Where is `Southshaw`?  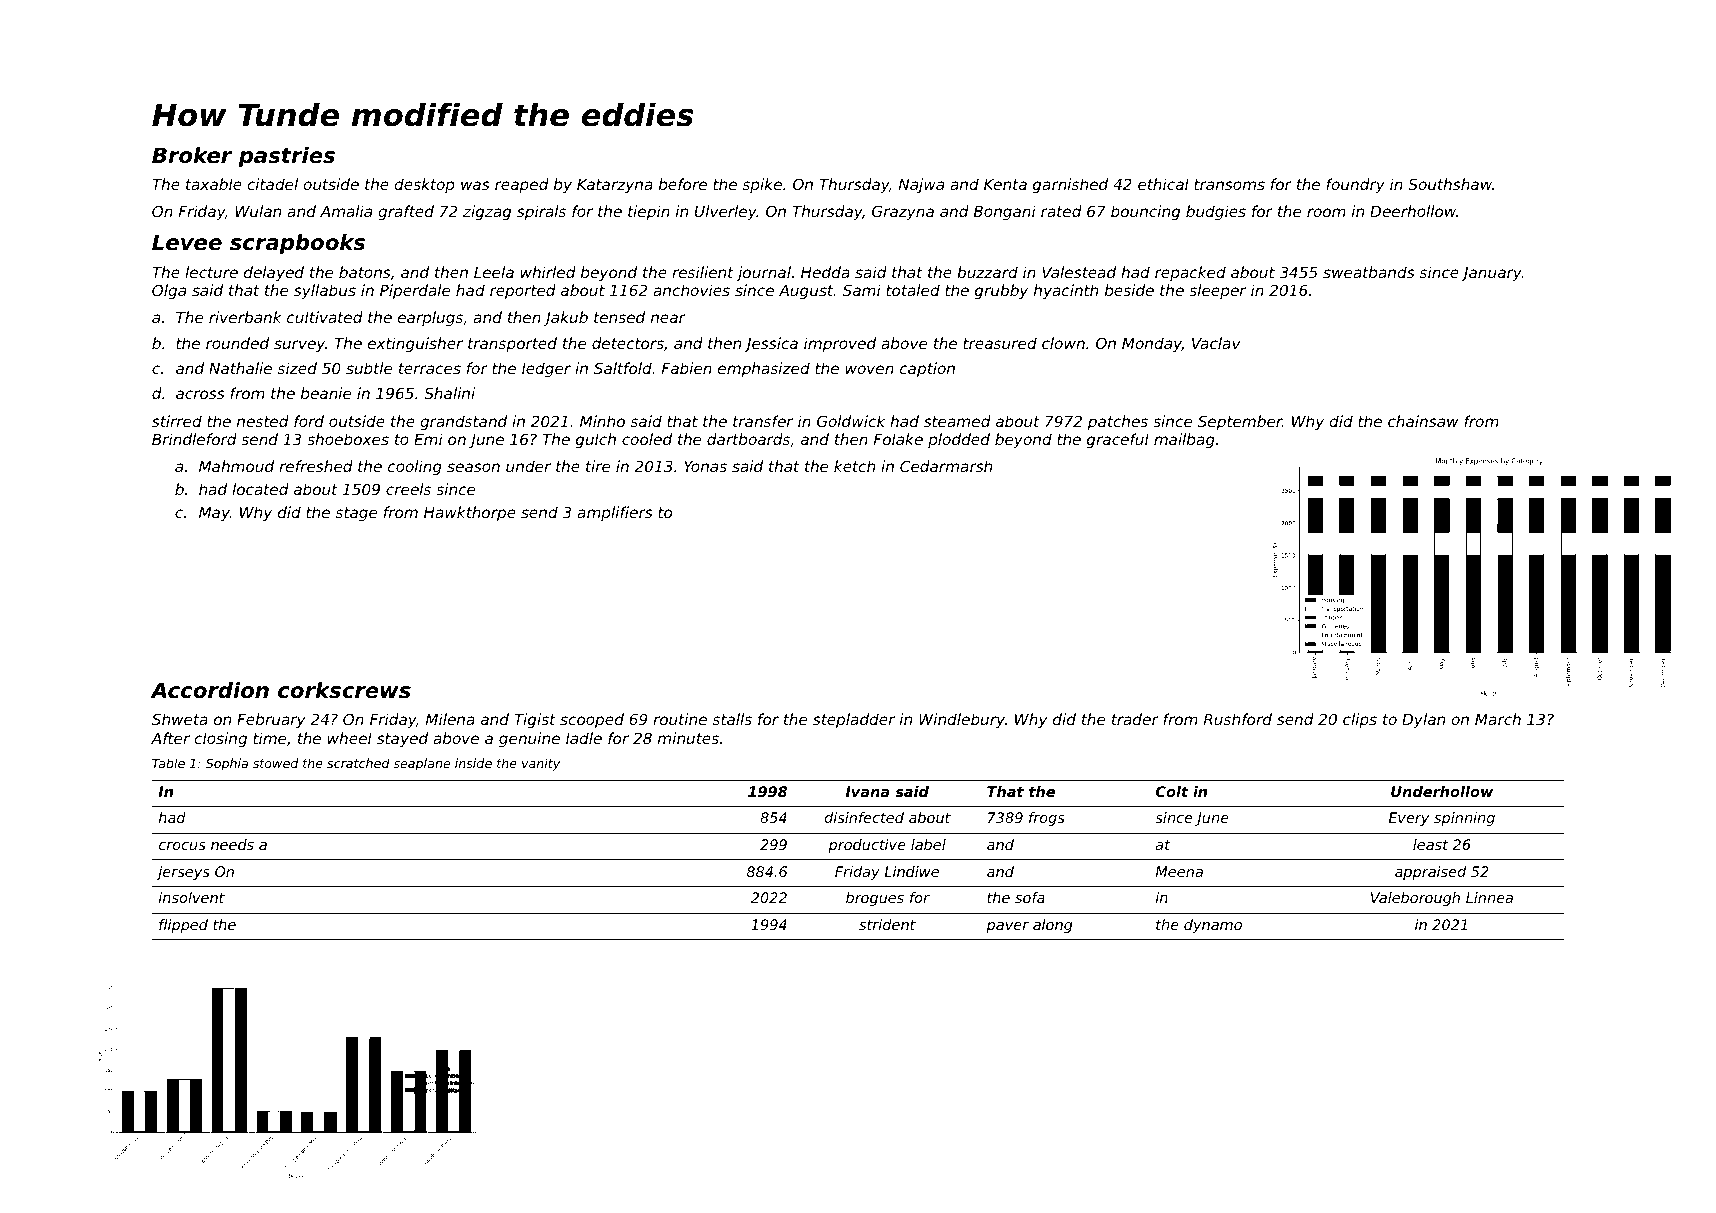 Southshaw is located at coordinates (1450, 184).
